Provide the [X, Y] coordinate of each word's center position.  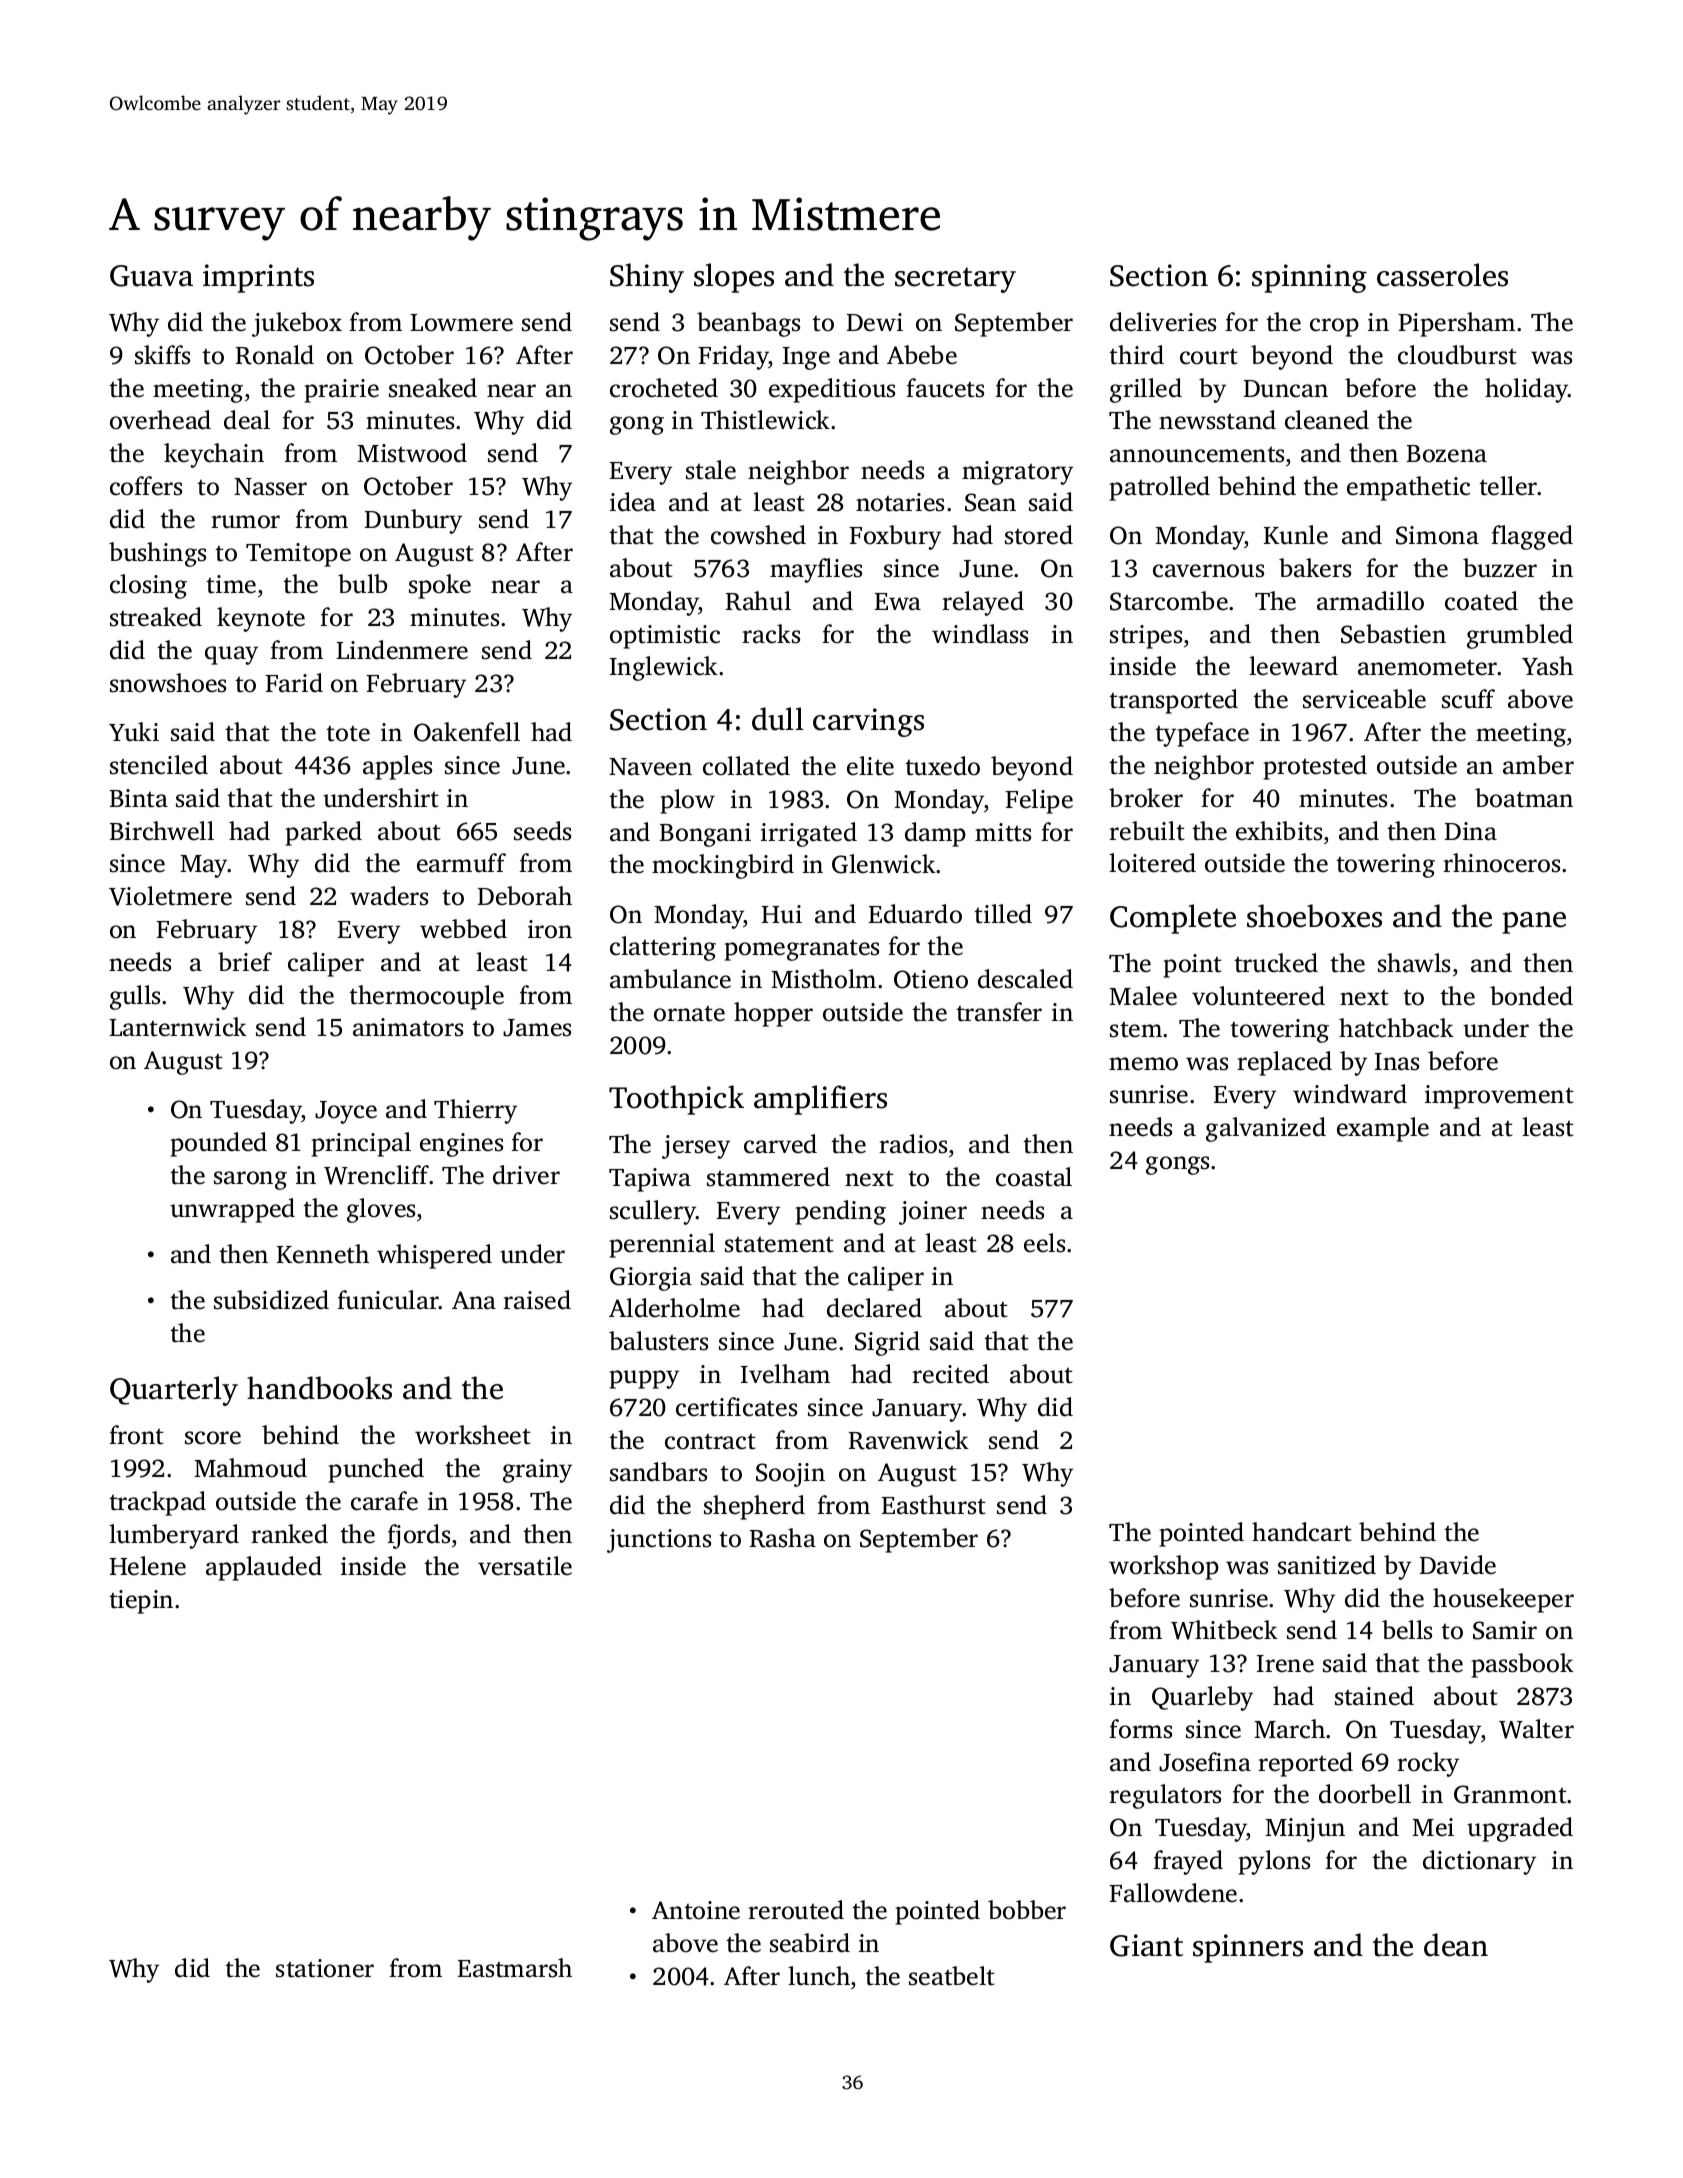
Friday [733, 357]
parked [324, 833]
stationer [325, 1968]
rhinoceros [1501, 863]
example [1383, 1129]
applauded [264, 1568]
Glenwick [884, 864]
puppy [644, 1379]
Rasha [783, 1538]
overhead [160, 420]
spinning [1309, 278]
